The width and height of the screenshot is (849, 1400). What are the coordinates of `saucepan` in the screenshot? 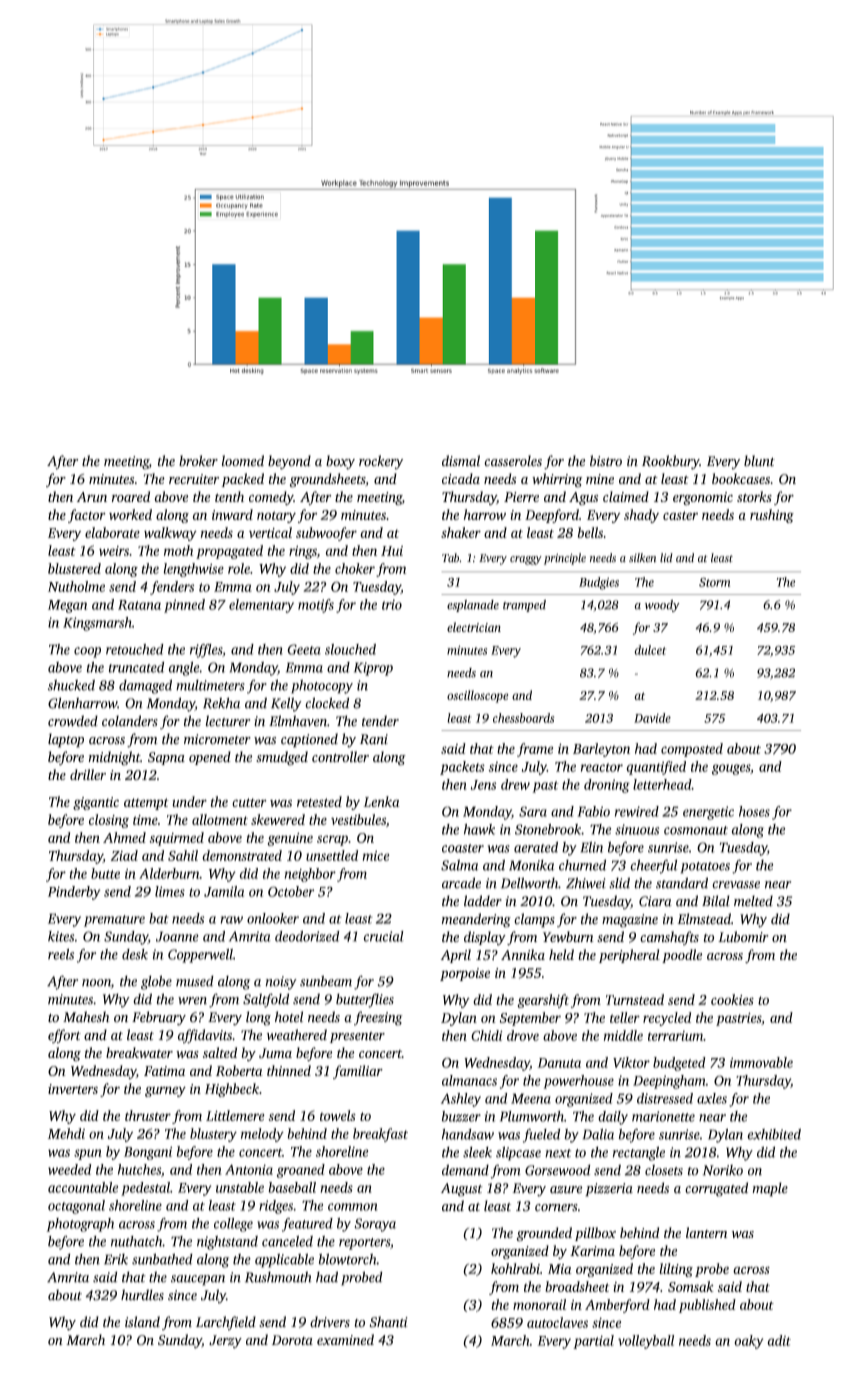 It's located at (198, 1280).
